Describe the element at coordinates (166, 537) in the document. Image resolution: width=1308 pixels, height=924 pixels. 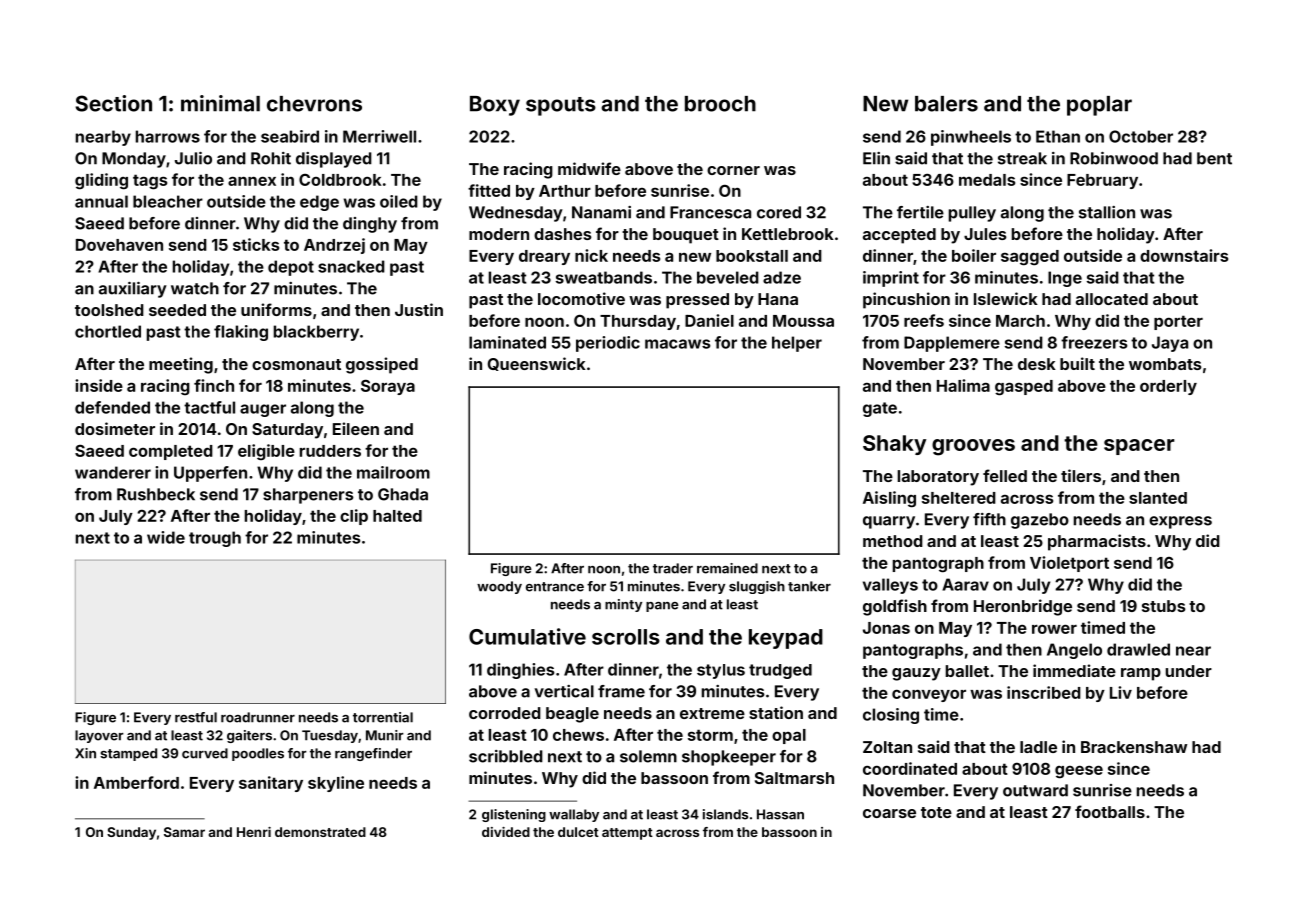
I see `wide` at that location.
